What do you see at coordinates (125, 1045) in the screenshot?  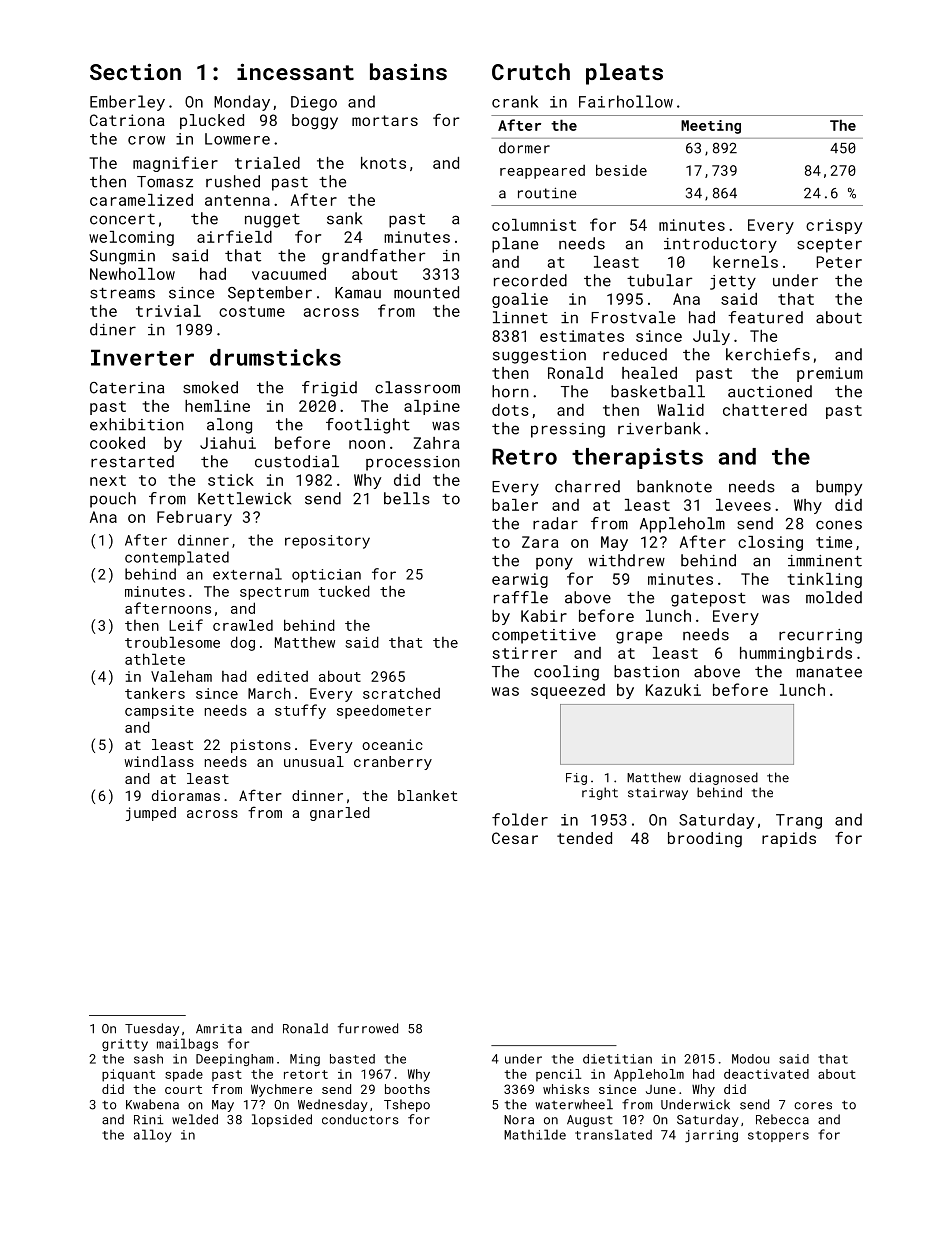 I see `gritty` at bounding box center [125, 1045].
